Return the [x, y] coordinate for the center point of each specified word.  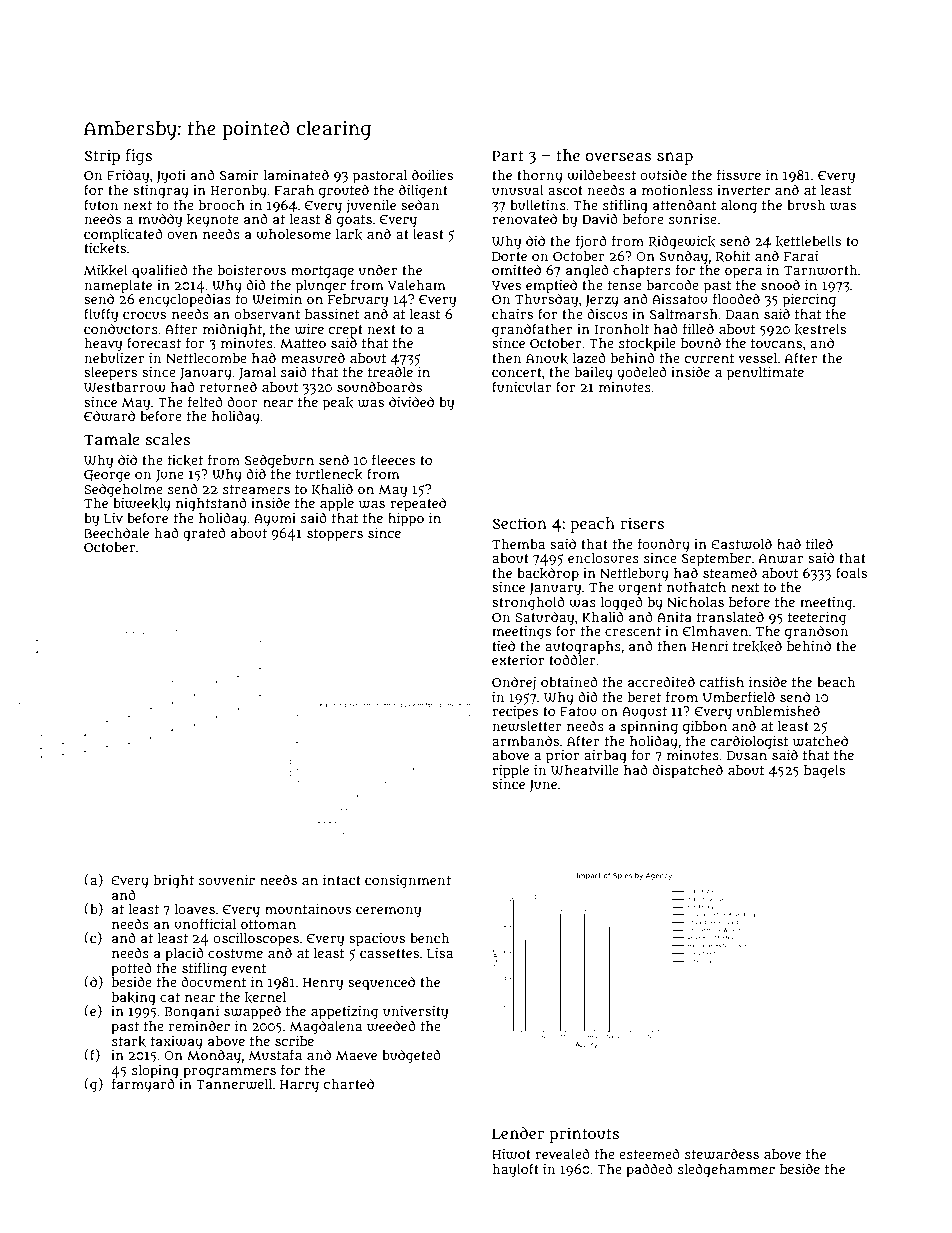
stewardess [722, 1154]
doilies [432, 174]
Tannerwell [234, 1084]
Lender [518, 1133]
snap [675, 158]
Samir [239, 175]
